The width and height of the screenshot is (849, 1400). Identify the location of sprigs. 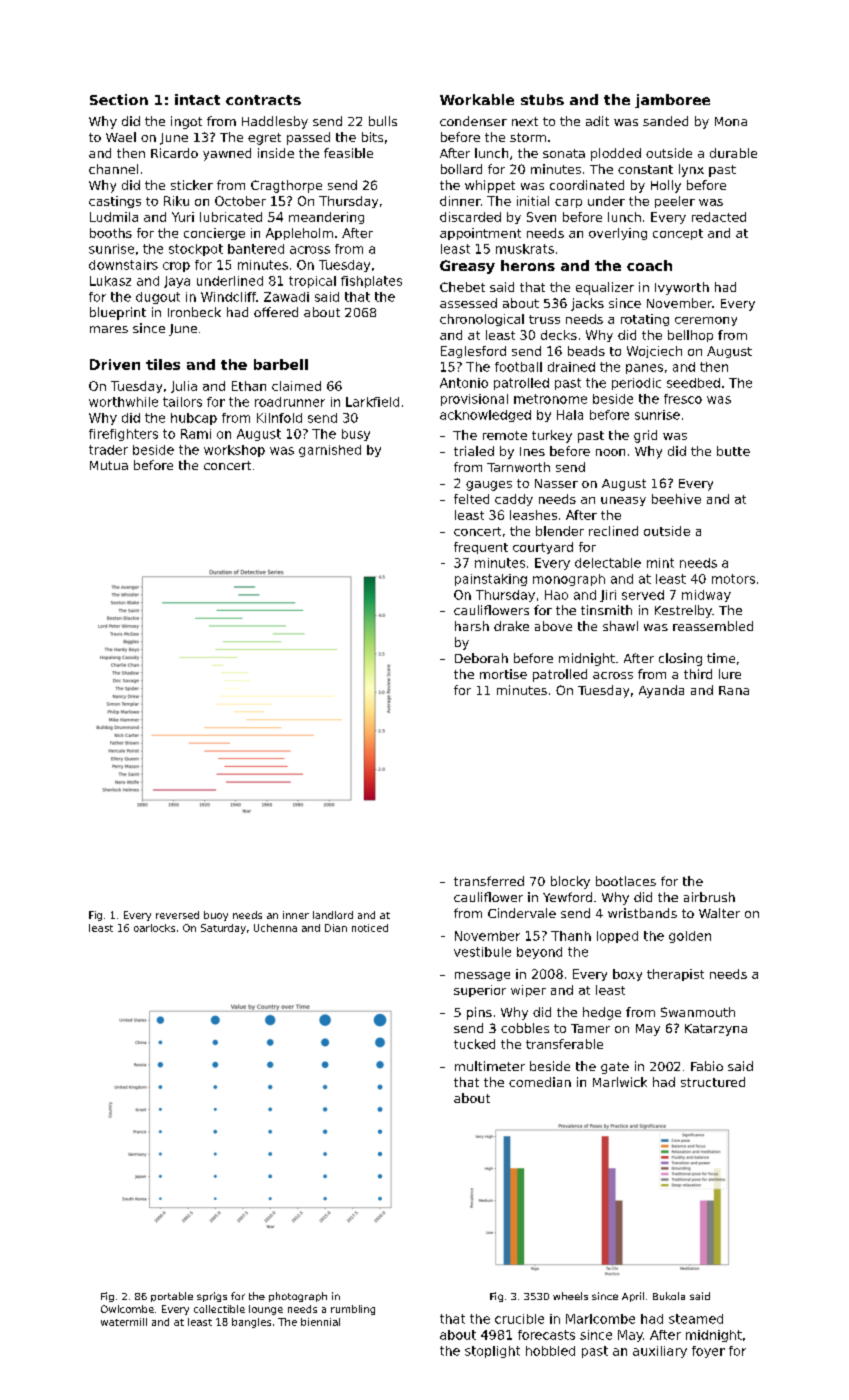
(212, 1297).
